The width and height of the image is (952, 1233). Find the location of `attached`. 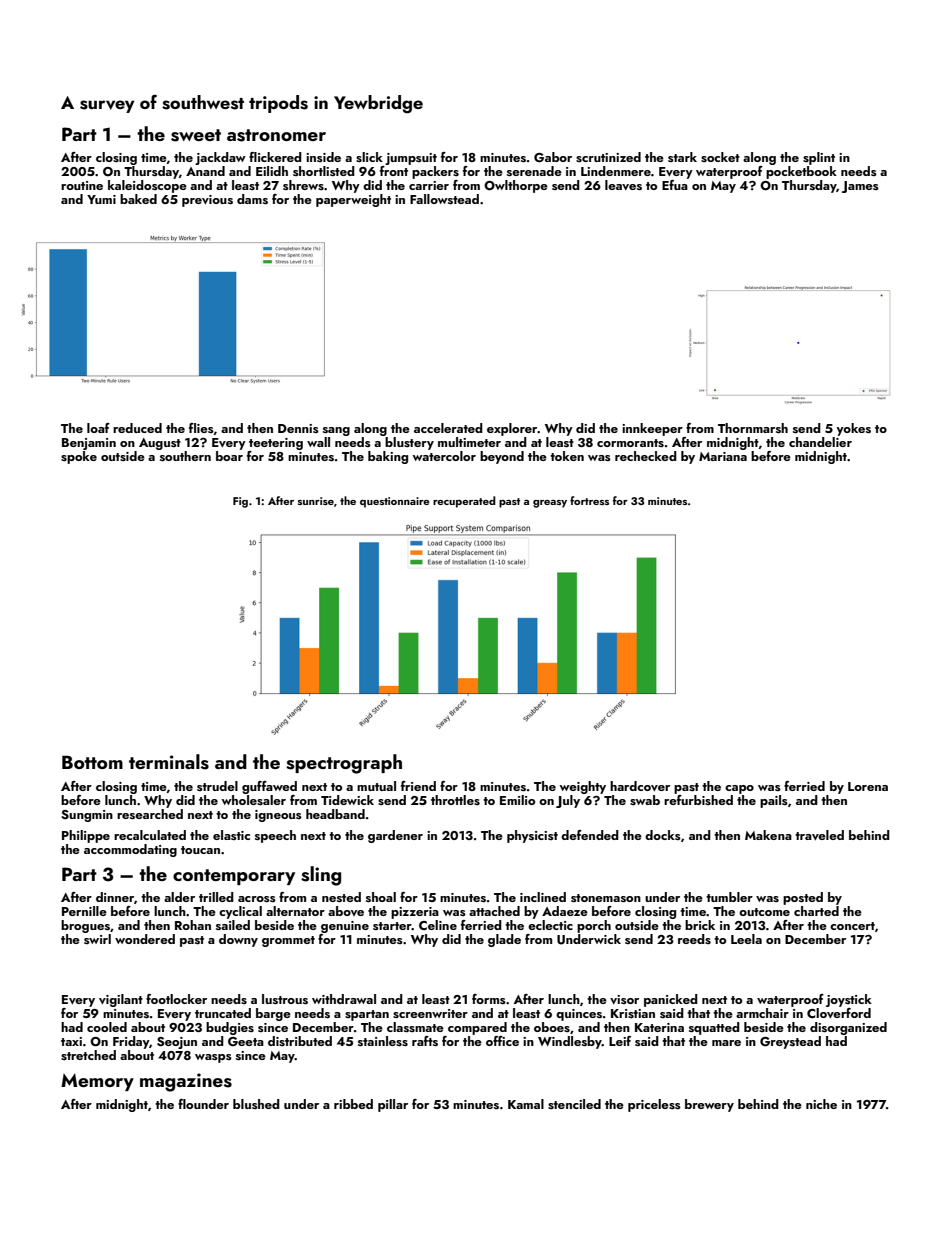

attached is located at coordinates (494, 911).
